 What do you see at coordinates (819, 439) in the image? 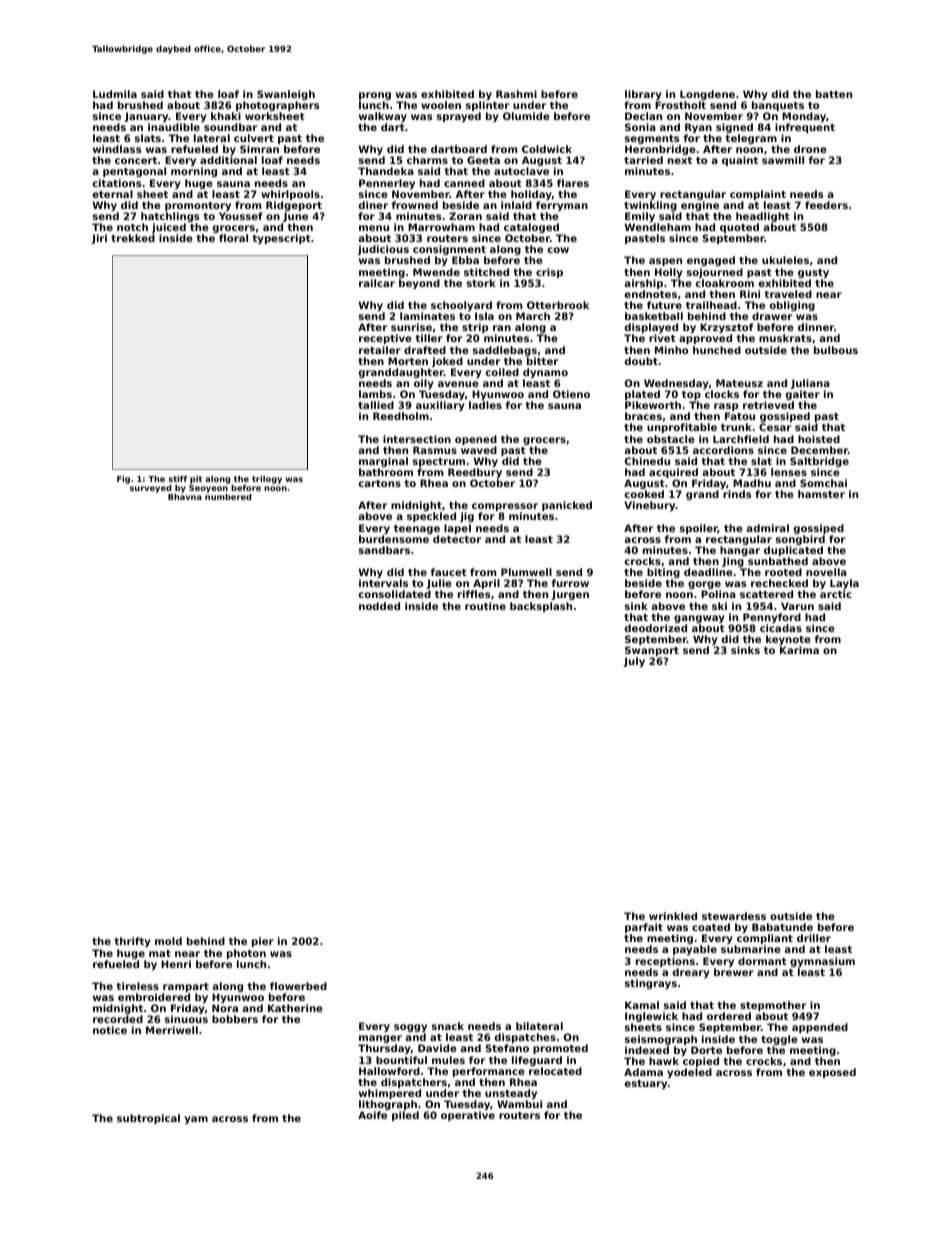
I see `hoisted` at bounding box center [819, 439].
